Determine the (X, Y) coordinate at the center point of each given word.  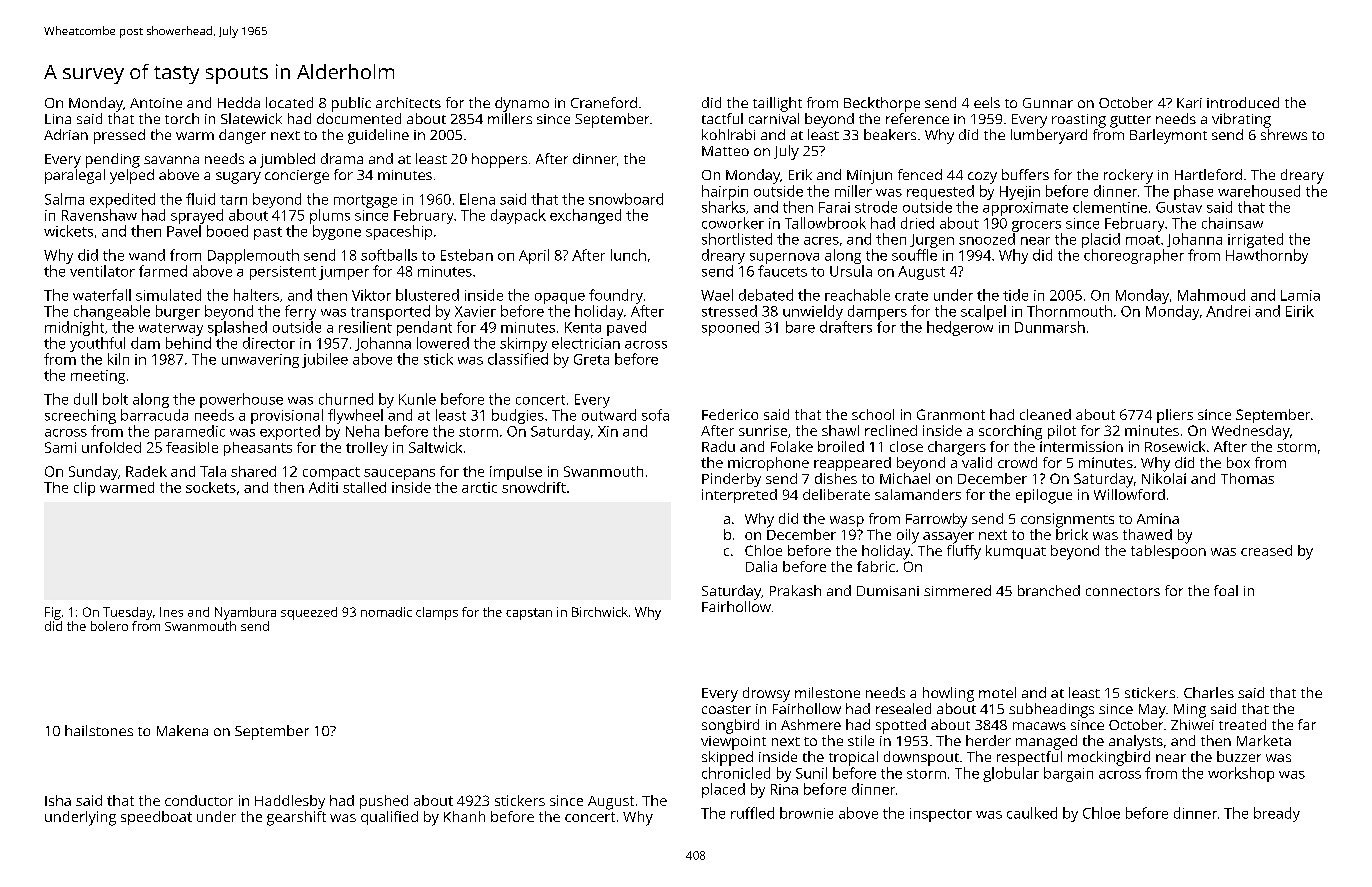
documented (359, 118)
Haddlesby (290, 802)
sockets (211, 487)
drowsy (766, 694)
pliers (1175, 416)
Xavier (475, 311)
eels (987, 102)
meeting (98, 377)
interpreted (739, 496)
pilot (1062, 432)
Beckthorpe (882, 104)
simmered (957, 590)
